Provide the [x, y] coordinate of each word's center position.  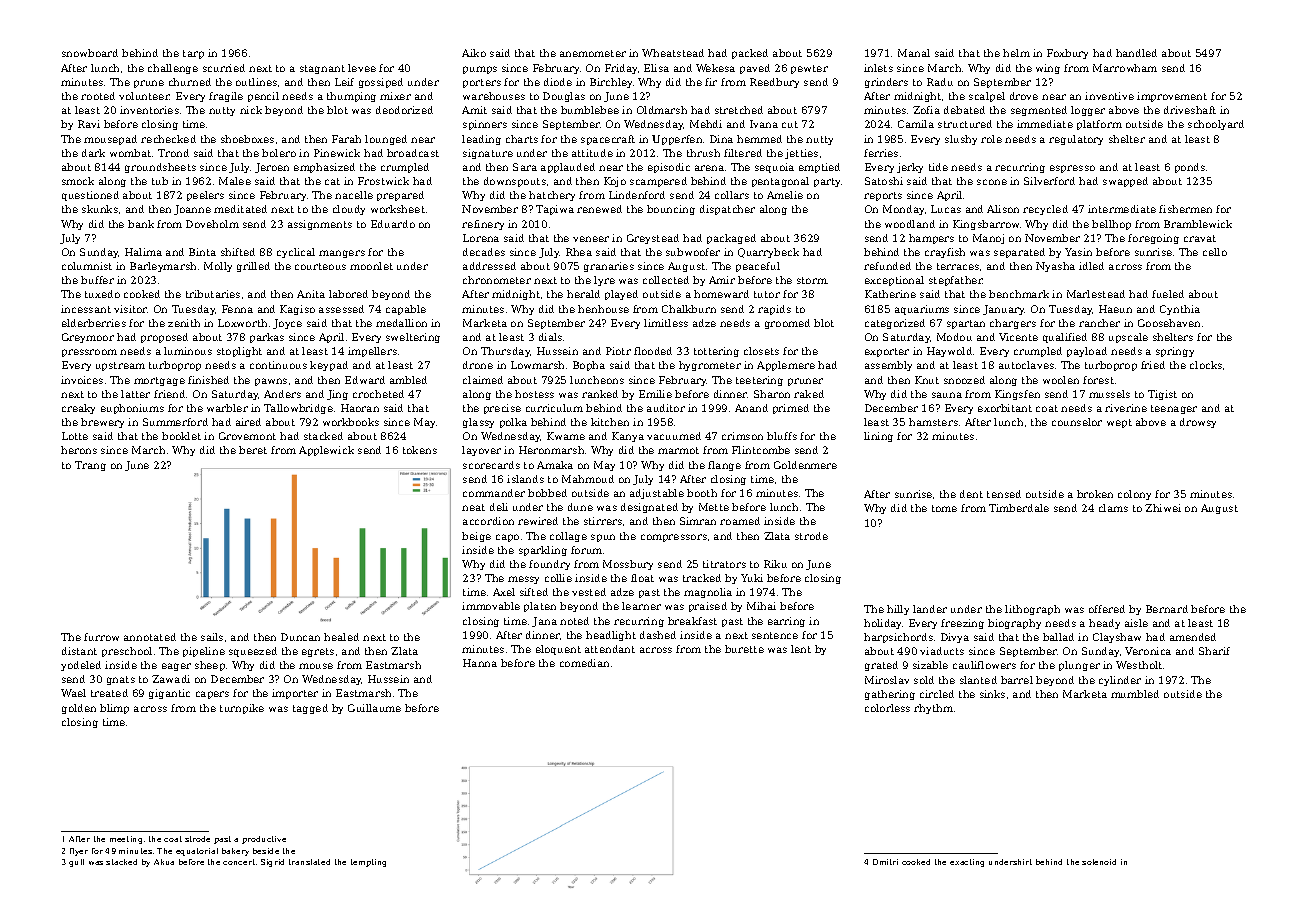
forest [1098, 380]
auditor [666, 408]
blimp [114, 709]
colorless [887, 708]
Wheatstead [673, 53]
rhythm [933, 709]
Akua [164, 862]
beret [253, 450]
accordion [488, 521]
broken [1095, 494]
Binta [202, 252]
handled [1136, 53]
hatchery [552, 196]
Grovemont [247, 436]
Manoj [988, 239]
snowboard [90, 53]
